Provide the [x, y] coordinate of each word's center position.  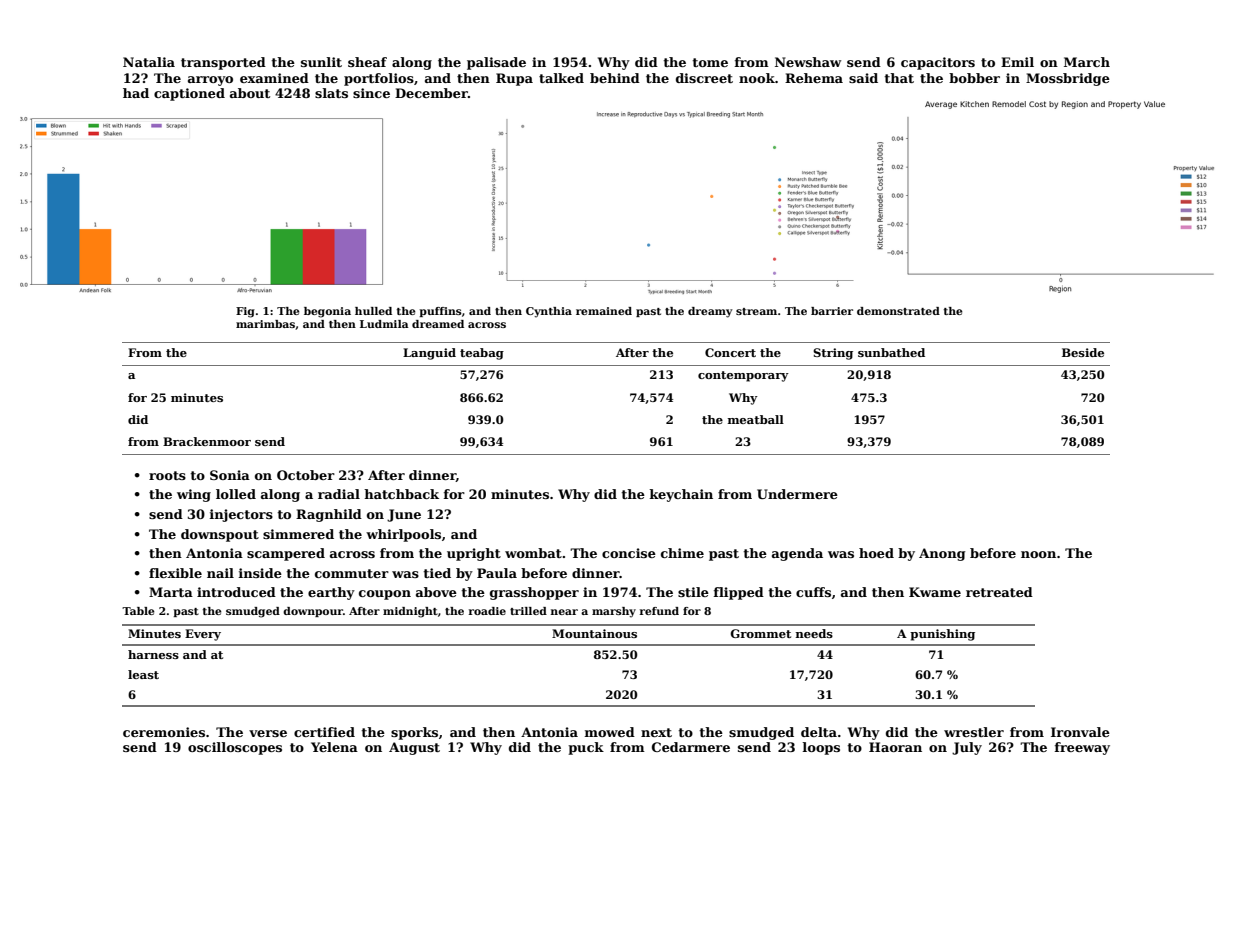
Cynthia [549, 312]
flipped [739, 593]
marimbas [265, 324]
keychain [681, 495]
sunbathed [891, 352]
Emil [1017, 62]
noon [1038, 554]
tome [710, 62]
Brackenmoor [207, 441]
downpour [313, 612]
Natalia [149, 62]
